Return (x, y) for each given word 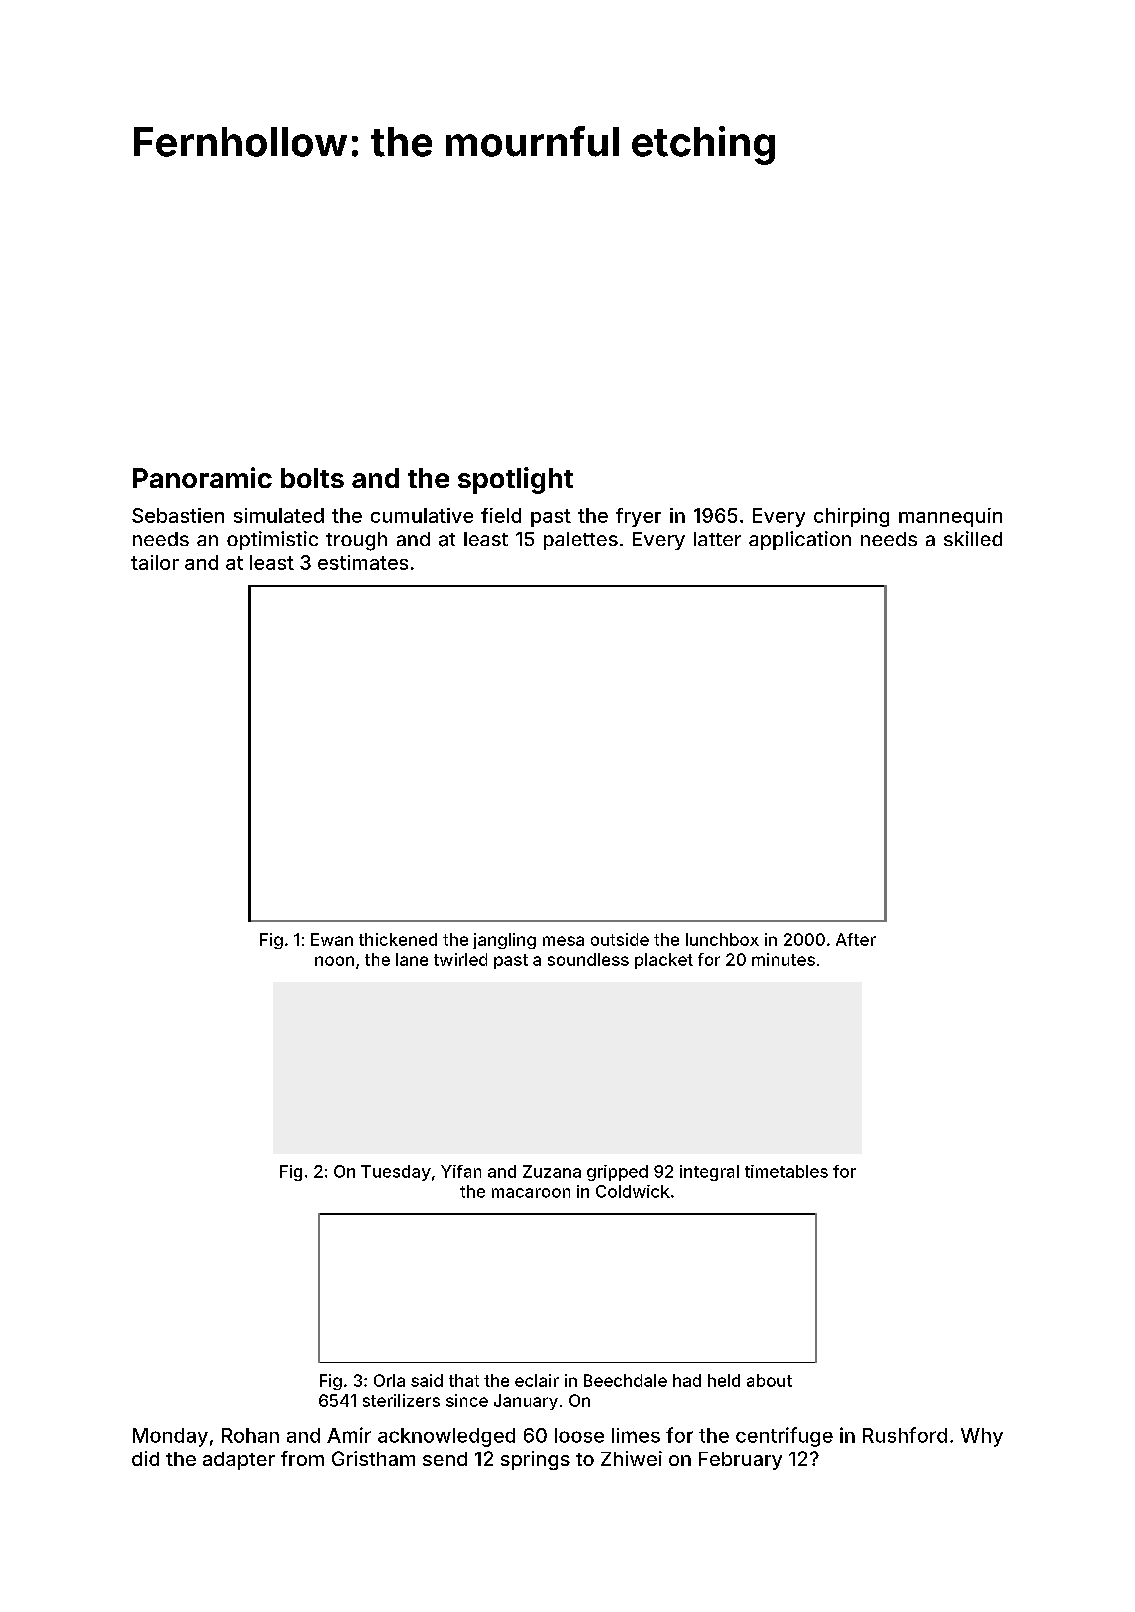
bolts (312, 478)
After (856, 939)
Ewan (332, 939)
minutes (783, 959)
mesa (563, 941)
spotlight (515, 480)
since (467, 1400)
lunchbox (722, 939)
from (302, 1458)
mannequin (950, 517)
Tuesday (396, 1173)
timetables (786, 1171)
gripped (617, 1173)
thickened (398, 939)
